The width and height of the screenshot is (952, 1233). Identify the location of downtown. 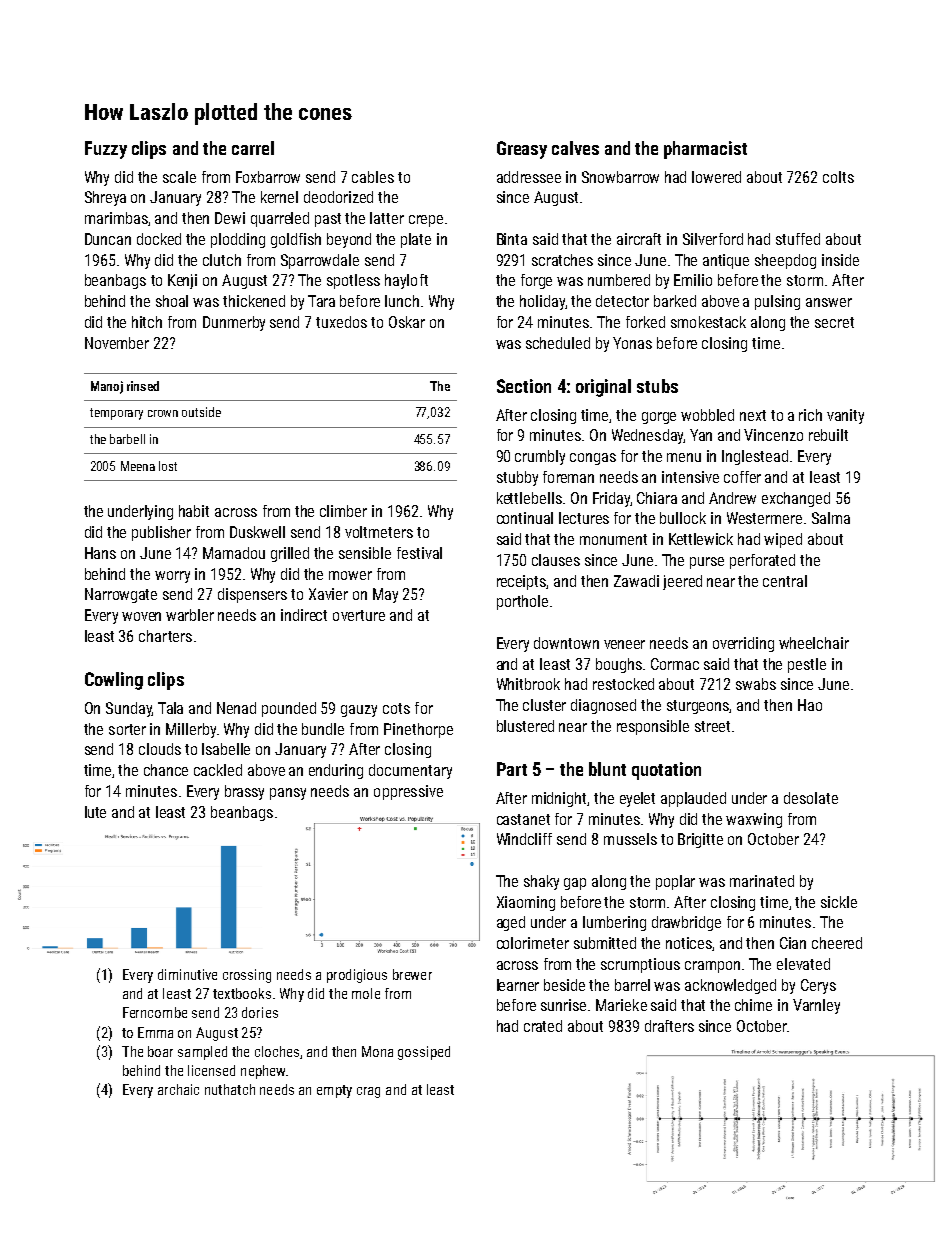
(566, 643).
